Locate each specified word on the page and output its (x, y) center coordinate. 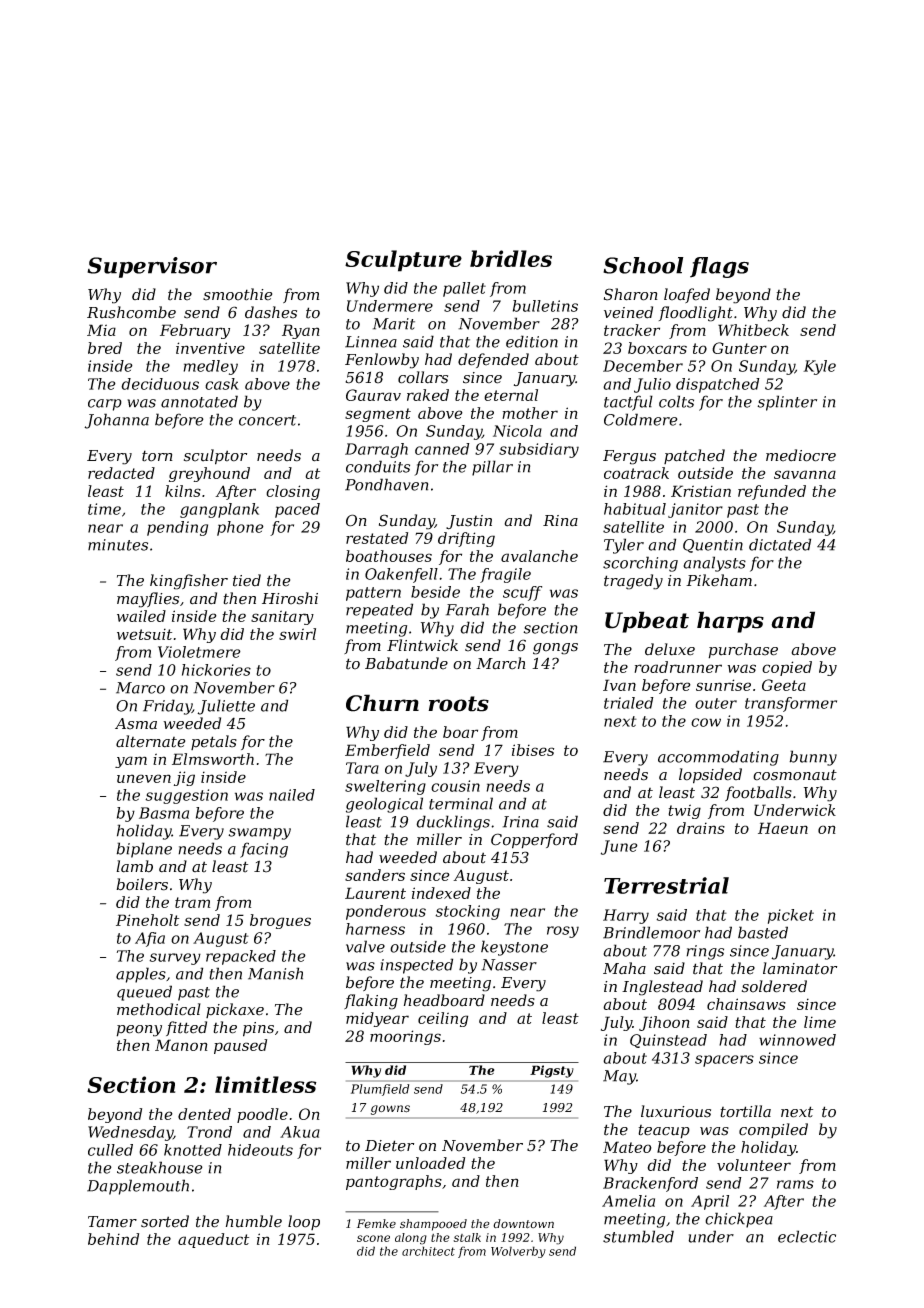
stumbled (638, 1236)
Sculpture (403, 261)
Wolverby (518, 1252)
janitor (695, 510)
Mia (101, 330)
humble (254, 1221)
